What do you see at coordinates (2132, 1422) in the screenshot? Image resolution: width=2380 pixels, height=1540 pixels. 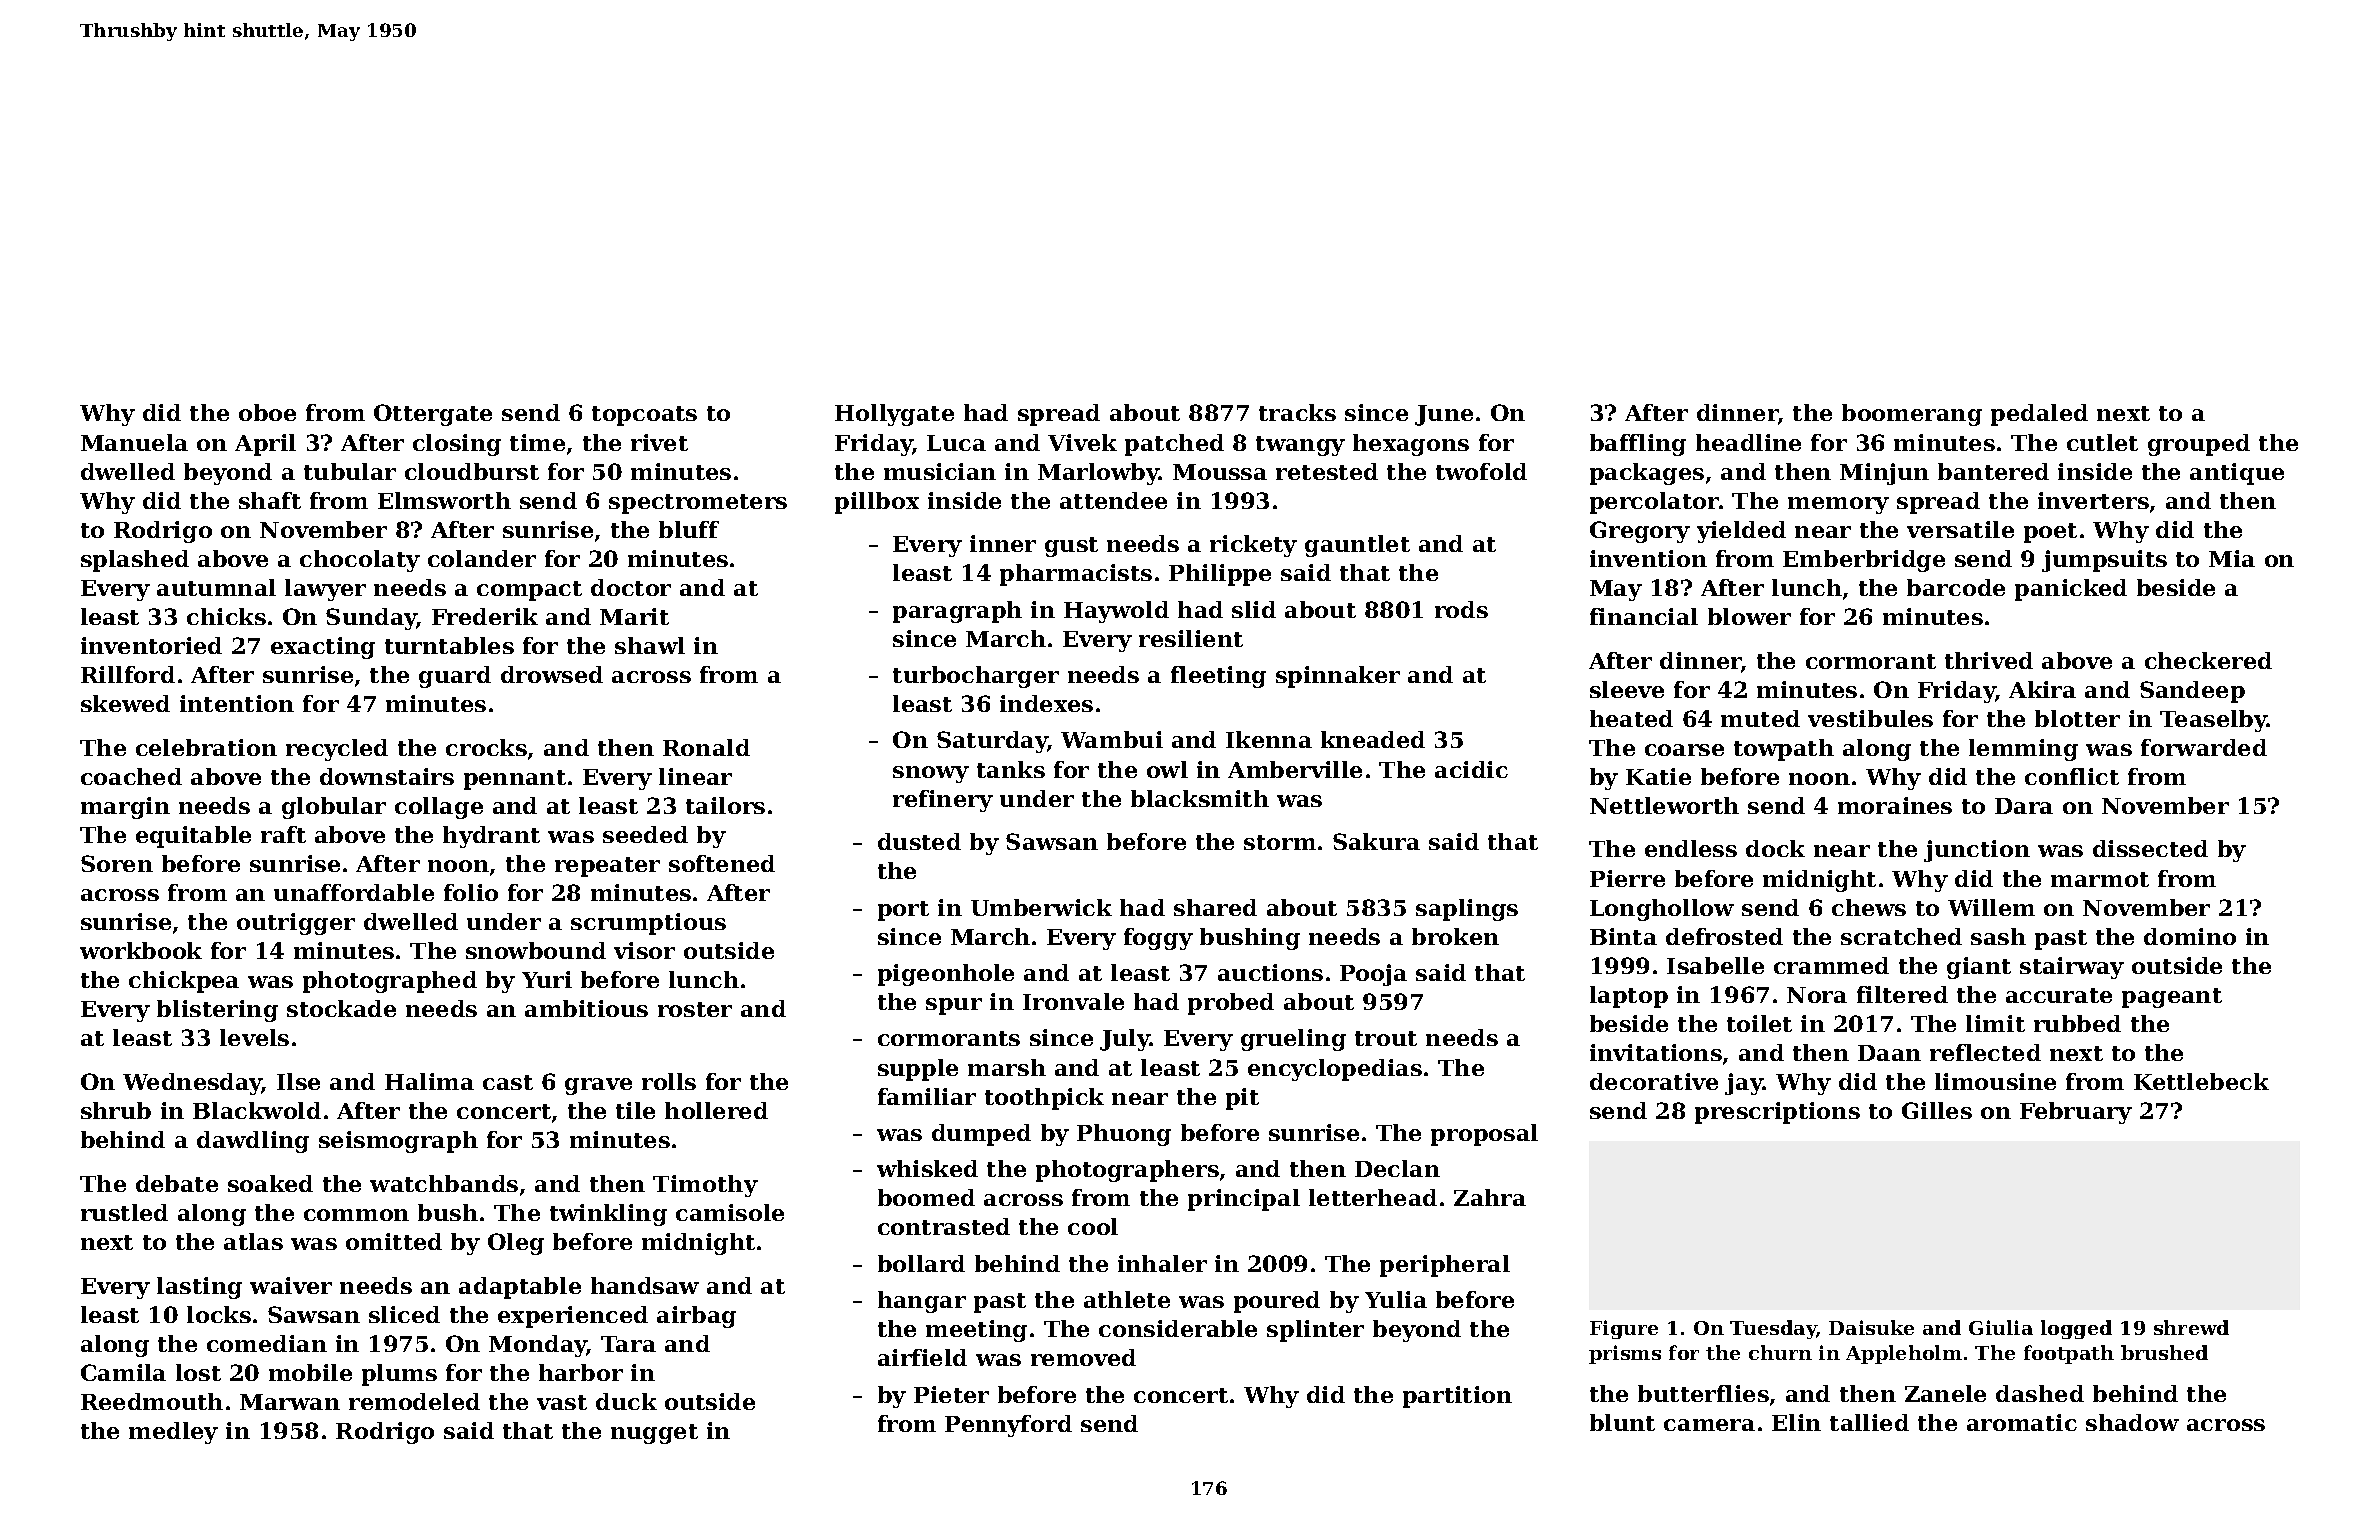 I see `shadow` at bounding box center [2132, 1422].
